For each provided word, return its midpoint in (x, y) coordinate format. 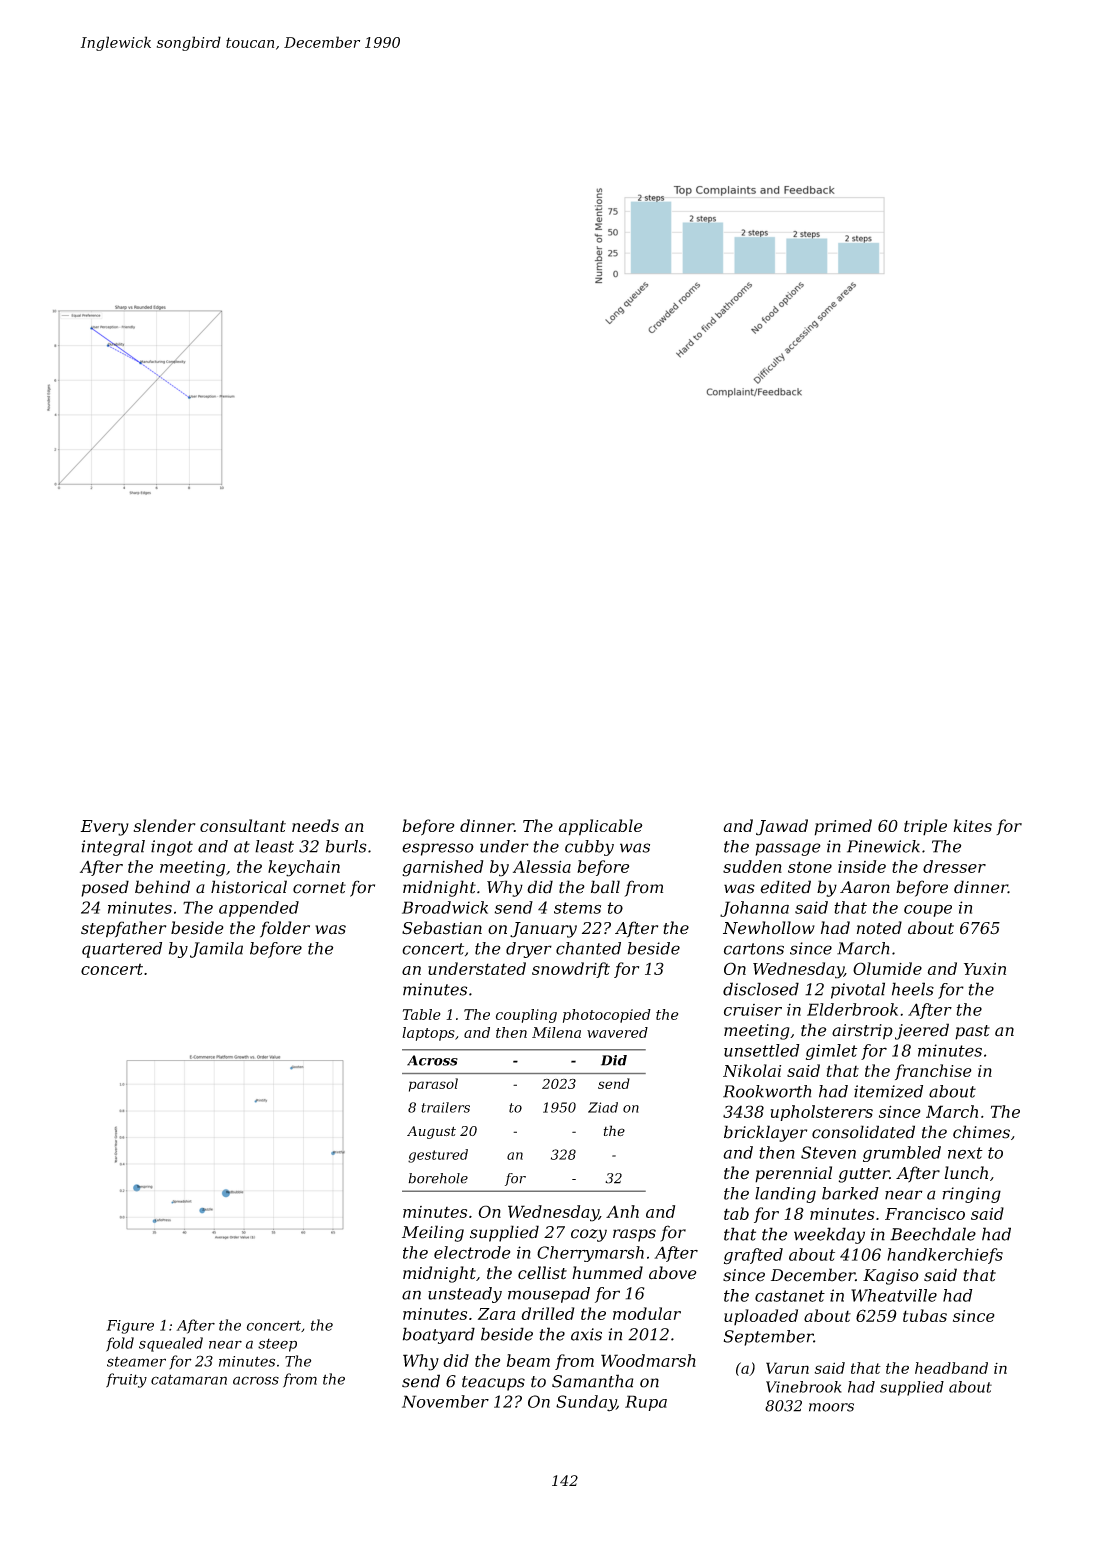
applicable (601, 827)
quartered (122, 950)
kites (972, 825)
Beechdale (933, 1234)
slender (164, 825)
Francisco (925, 1214)
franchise (933, 1072)
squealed (171, 1344)
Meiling (433, 1233)
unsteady (465, 1295)
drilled (548, 1313)
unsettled (762, 1050)
